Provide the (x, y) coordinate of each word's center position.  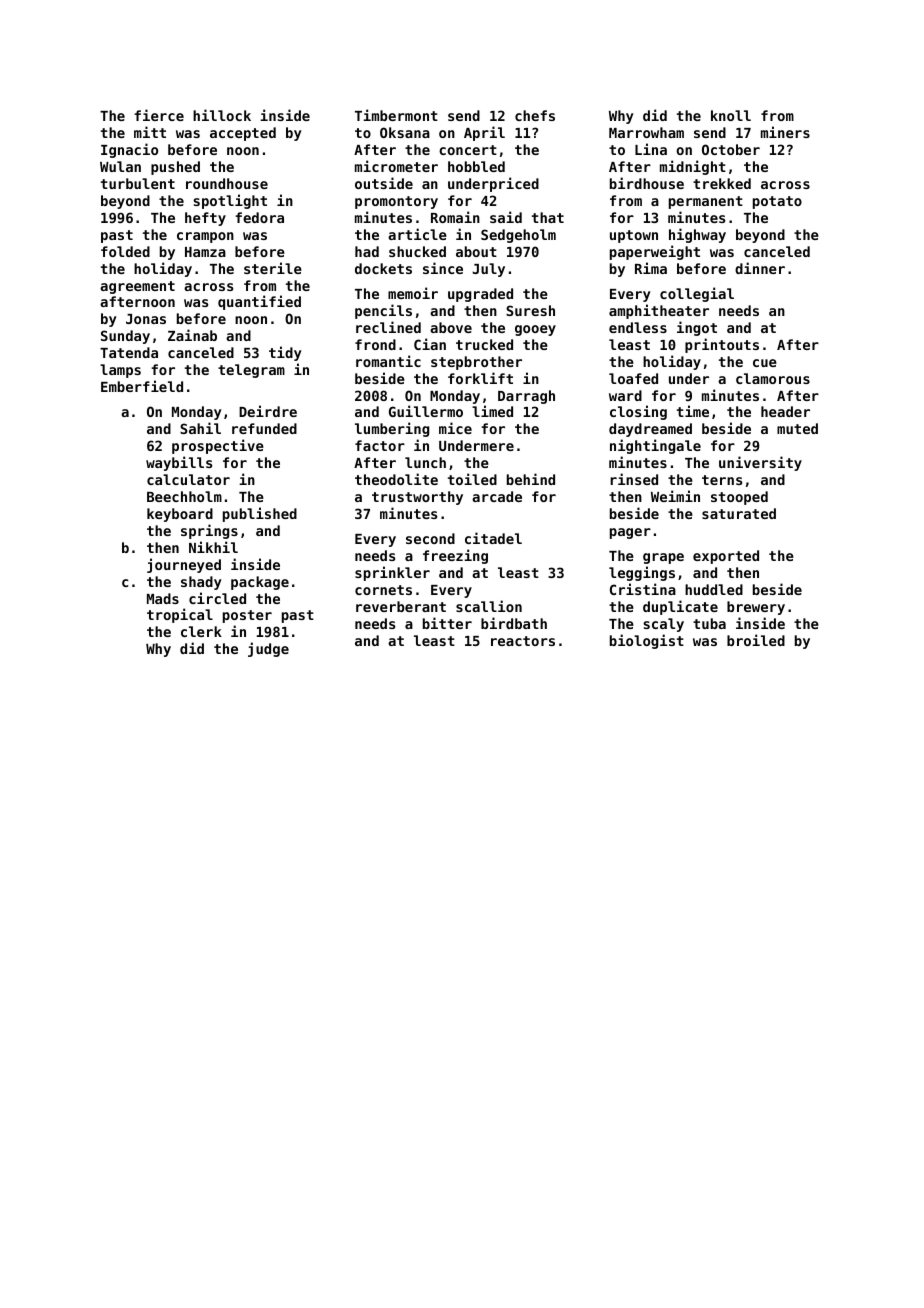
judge (268, 649)
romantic (388, 361)
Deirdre (268, 411)
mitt (150, 132)
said (506, 217)
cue (765, 363)
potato (777, 202)
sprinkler (392, 573)
